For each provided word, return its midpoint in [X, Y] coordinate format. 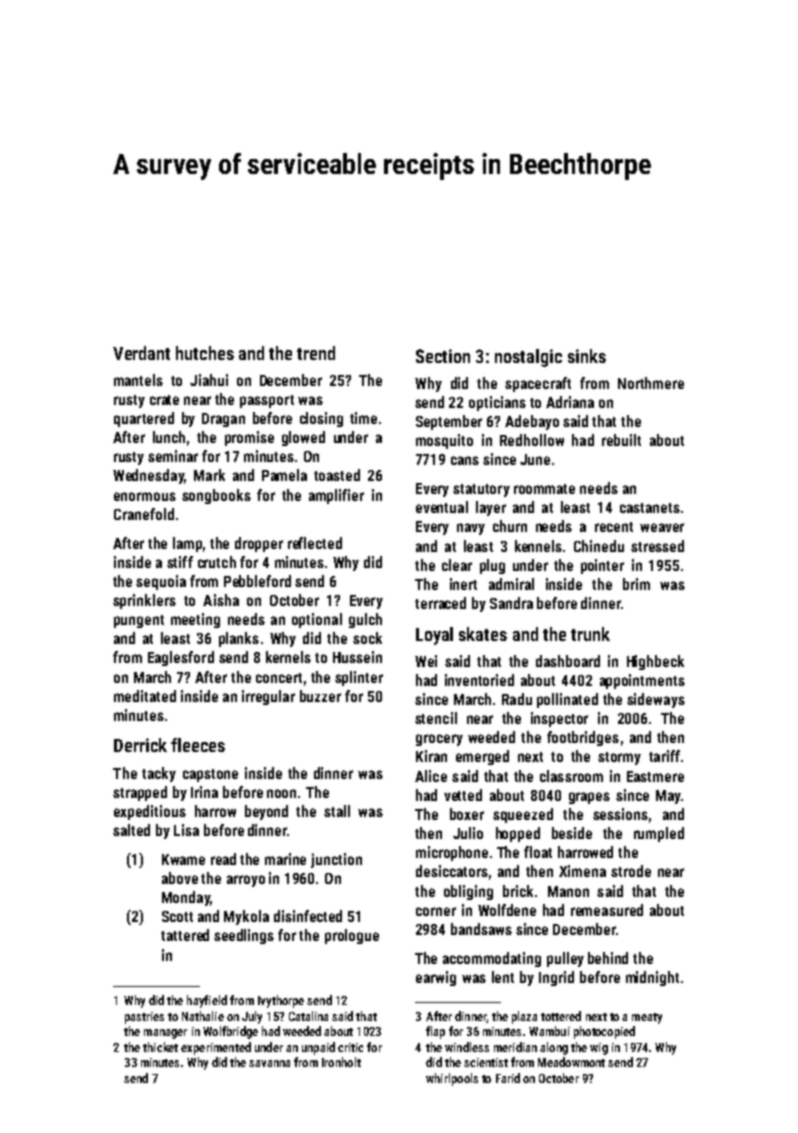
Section [443, 356]
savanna [269, 1063]
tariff [664, 756]
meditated [145, 696]
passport [267, 401]
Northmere [651, 383]
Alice [431, 776]
